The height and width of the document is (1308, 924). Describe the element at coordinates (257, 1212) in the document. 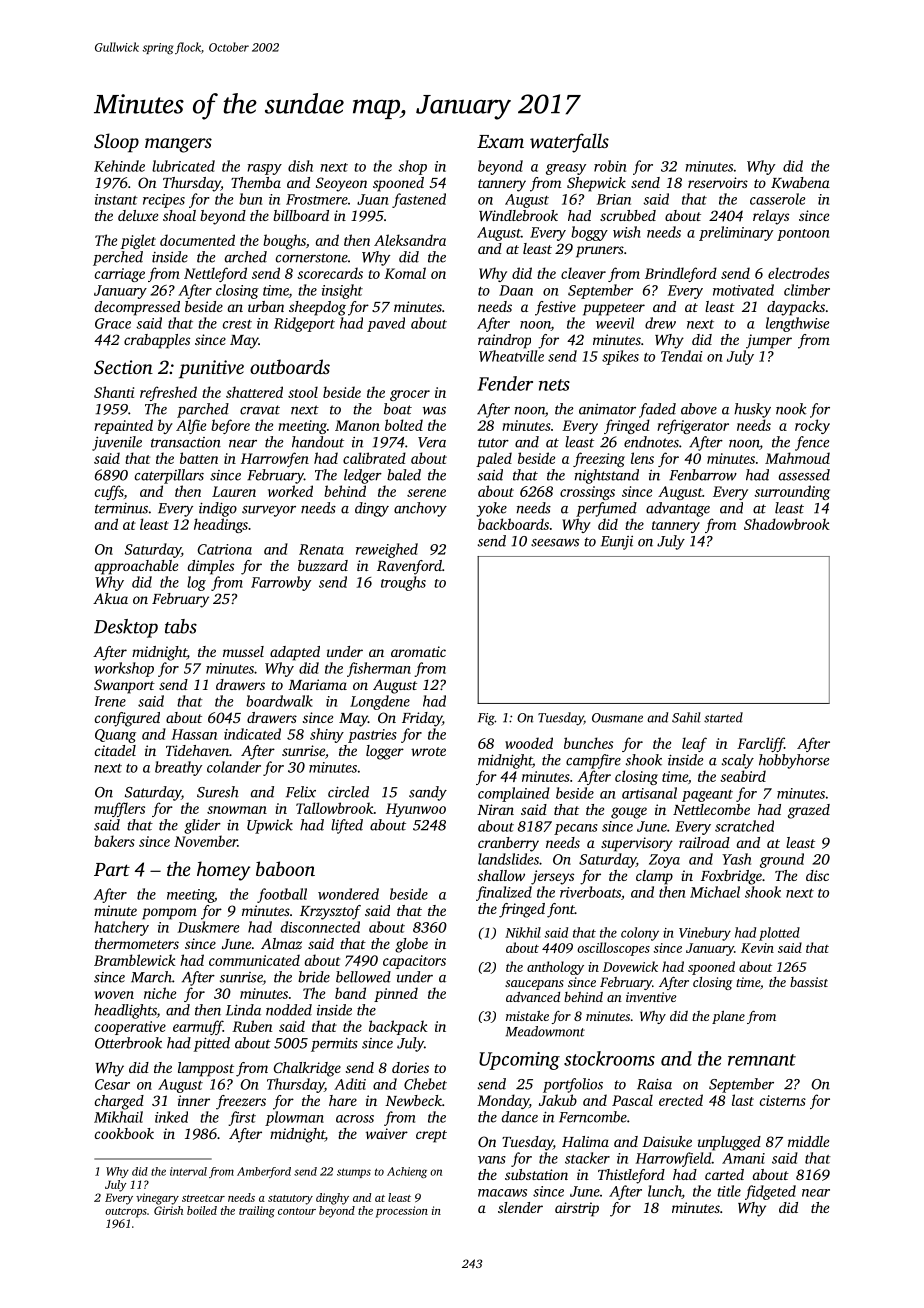

I see `trailing` at that location.
